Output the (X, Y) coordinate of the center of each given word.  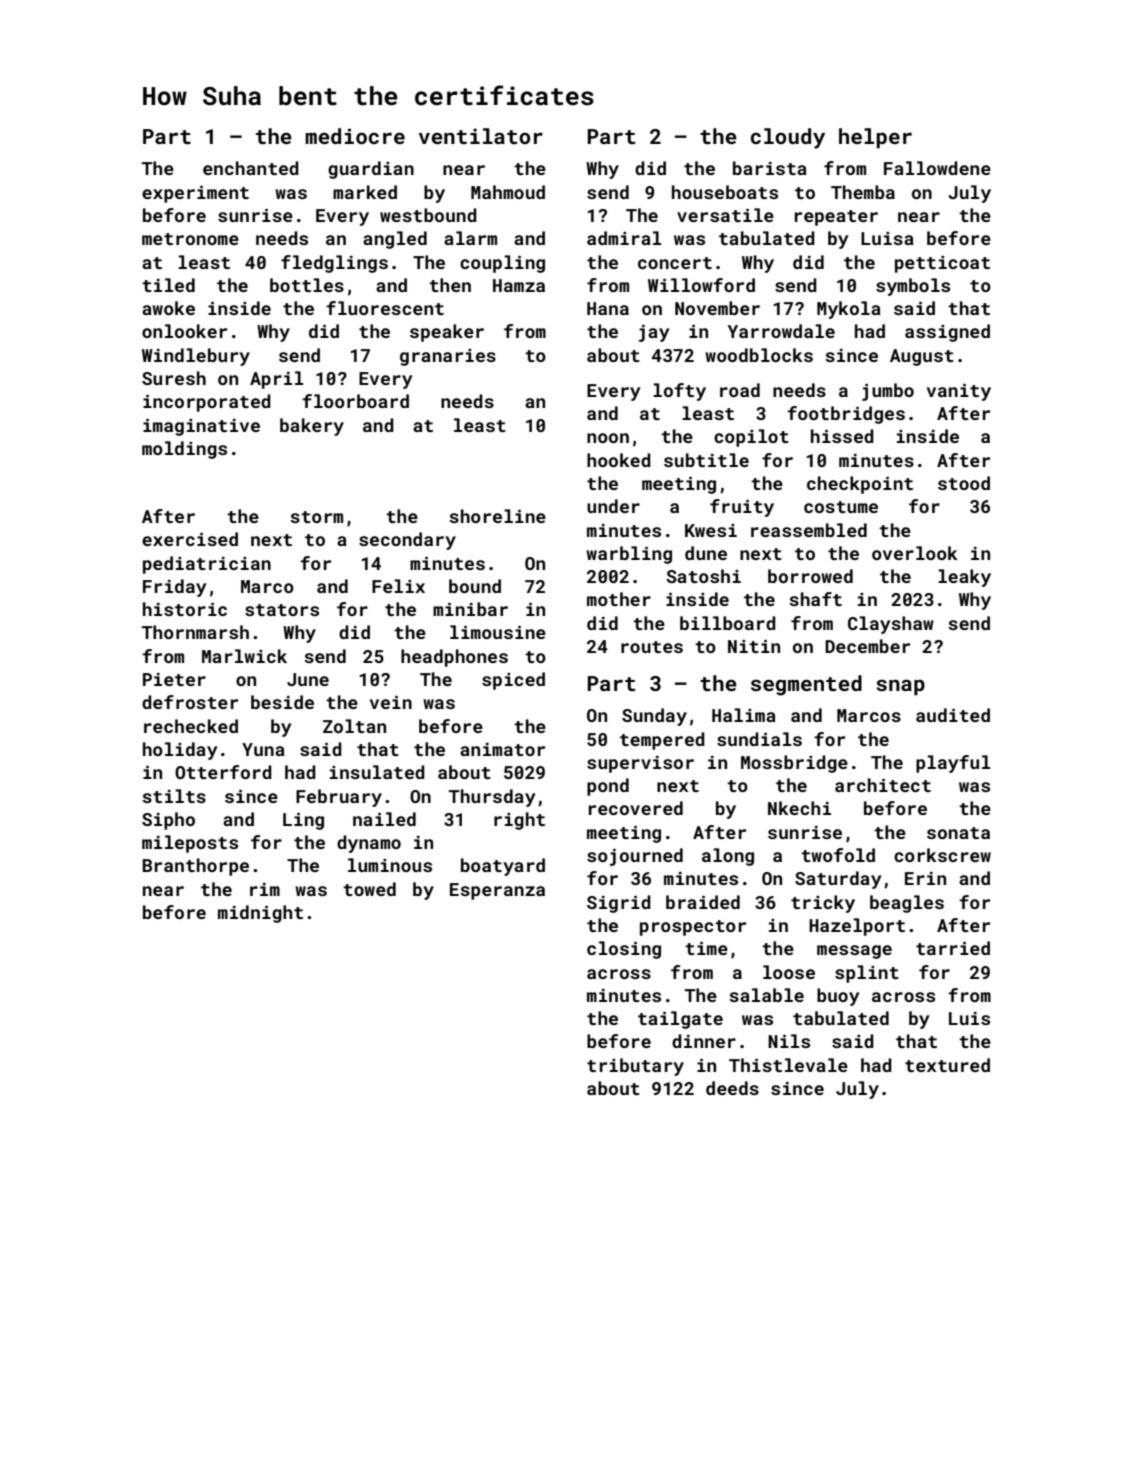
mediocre (355, 136)
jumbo (888, 392)
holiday (180, 751)
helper (875, 138)
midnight (260, 914)
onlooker (184, 331)
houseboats (725, 192)
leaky (964, 578)
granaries (448, 357)
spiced (513, 681)
